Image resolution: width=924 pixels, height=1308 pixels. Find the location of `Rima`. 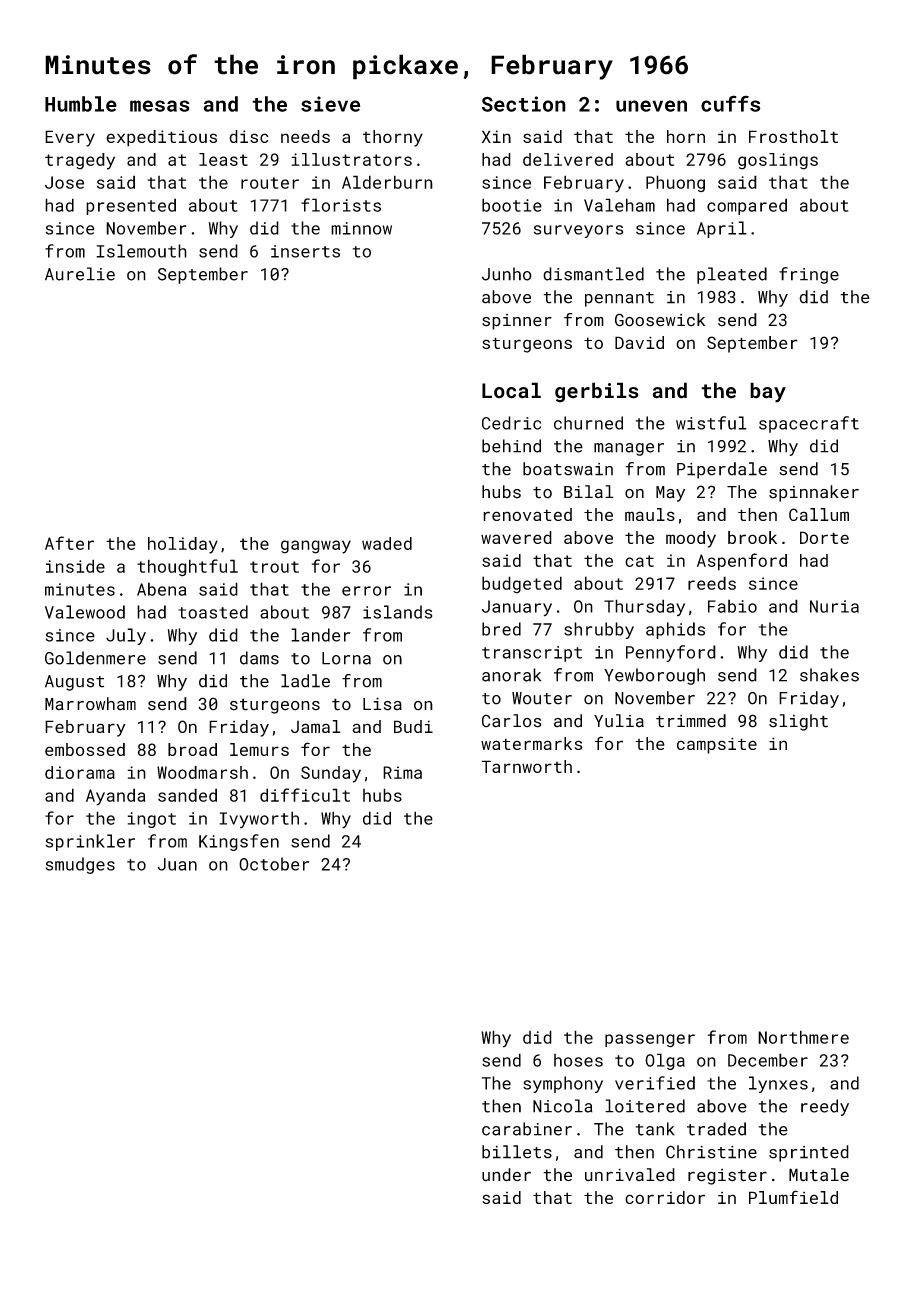

Rima is located at coordinates (402, 772).
